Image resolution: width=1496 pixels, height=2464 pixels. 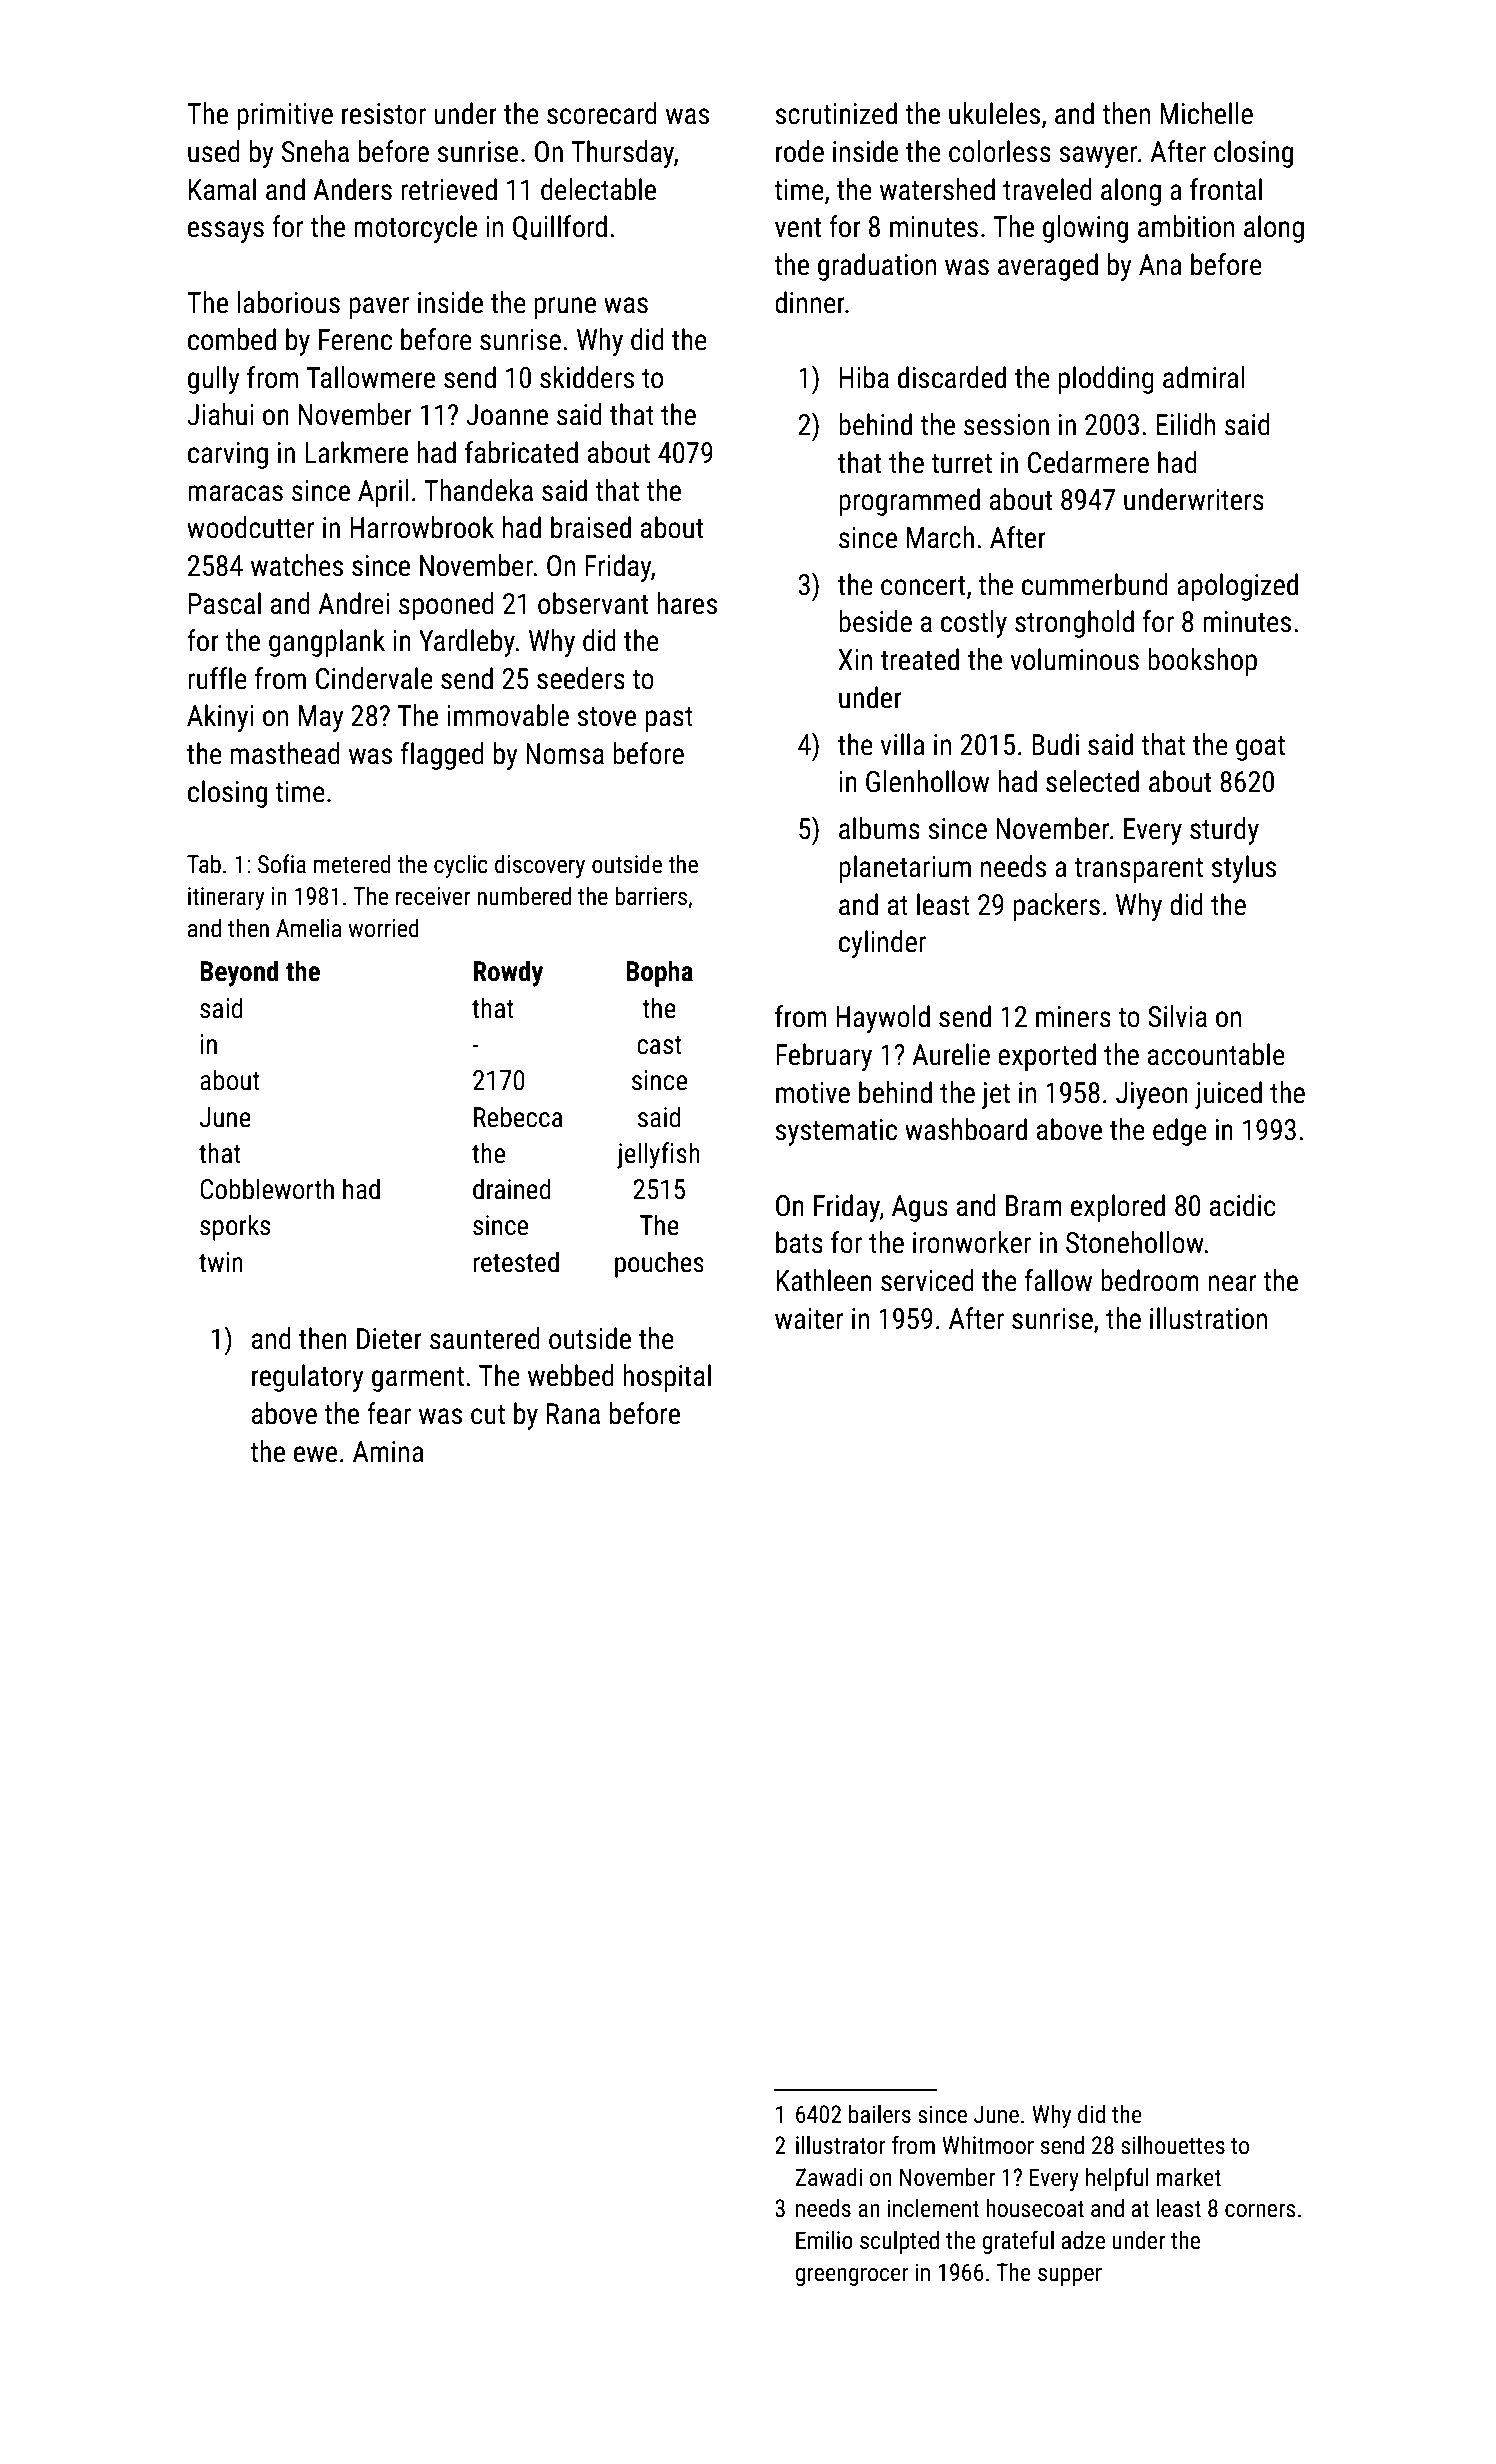 I want to click on illustration, so click(x=1208, y=1318).
